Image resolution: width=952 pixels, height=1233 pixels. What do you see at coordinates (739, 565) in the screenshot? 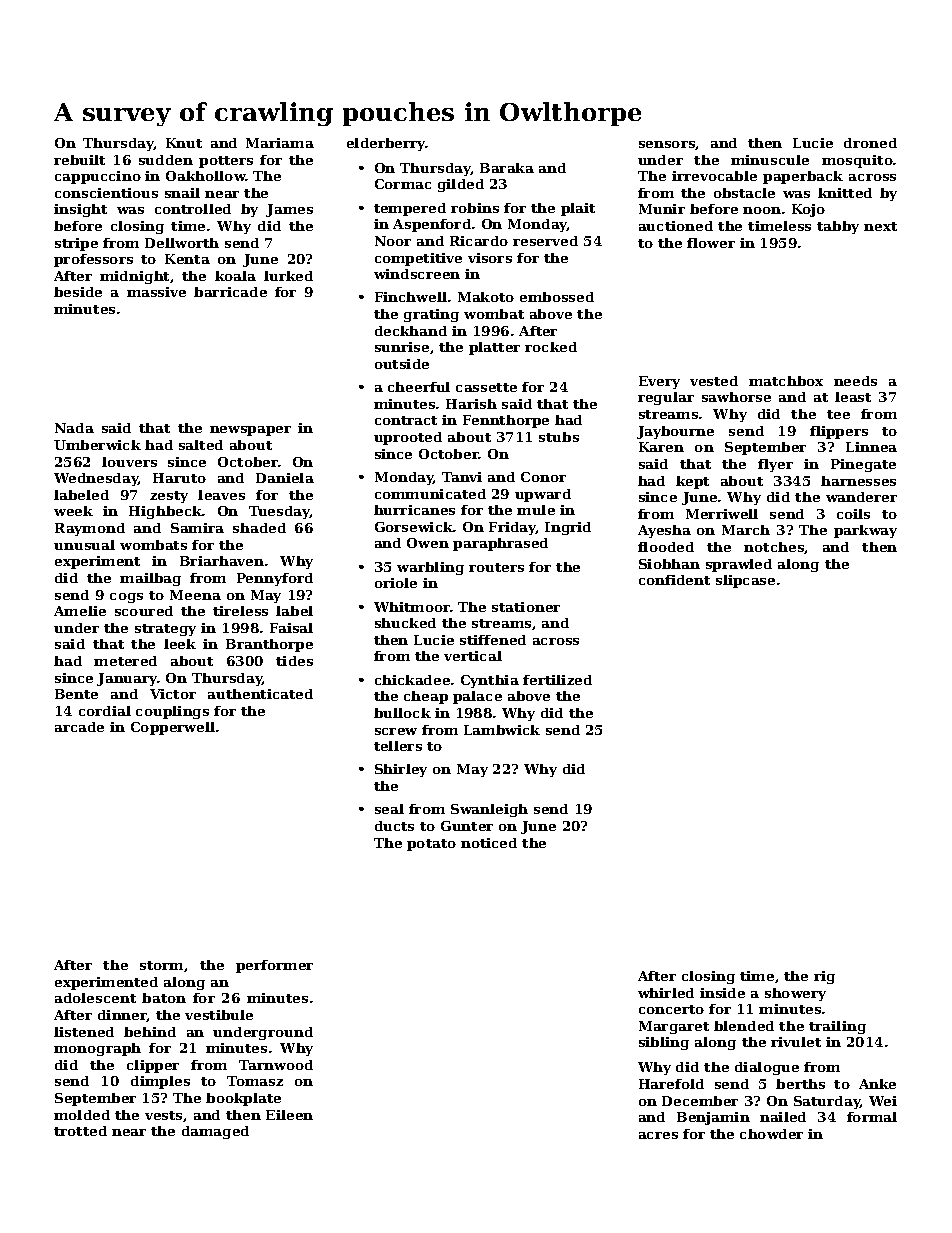
I see `sprawled` at bounding box center [739, 565].
